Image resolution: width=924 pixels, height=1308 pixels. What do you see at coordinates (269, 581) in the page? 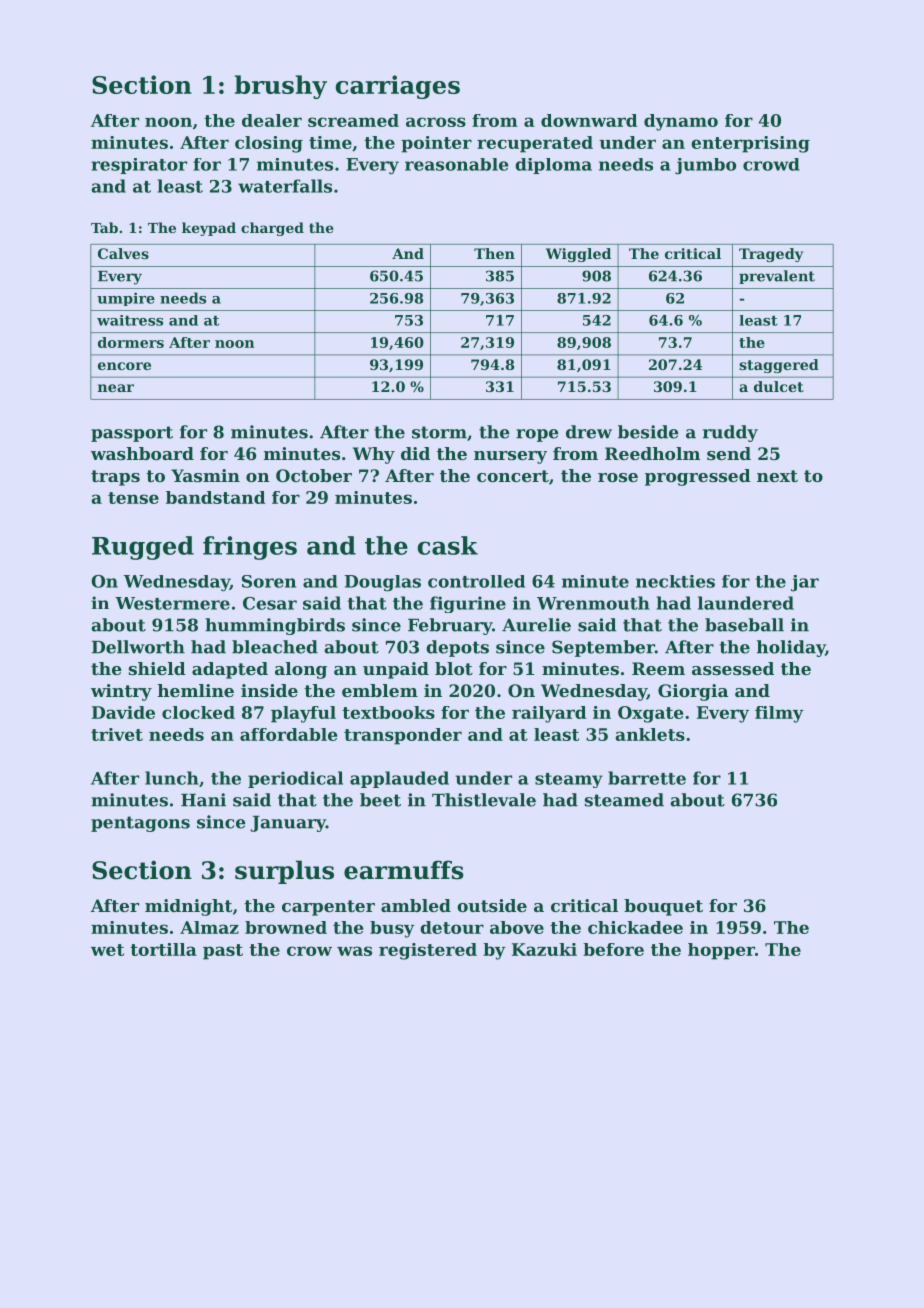
I see `Soren` at bounding box center [269, 581].
